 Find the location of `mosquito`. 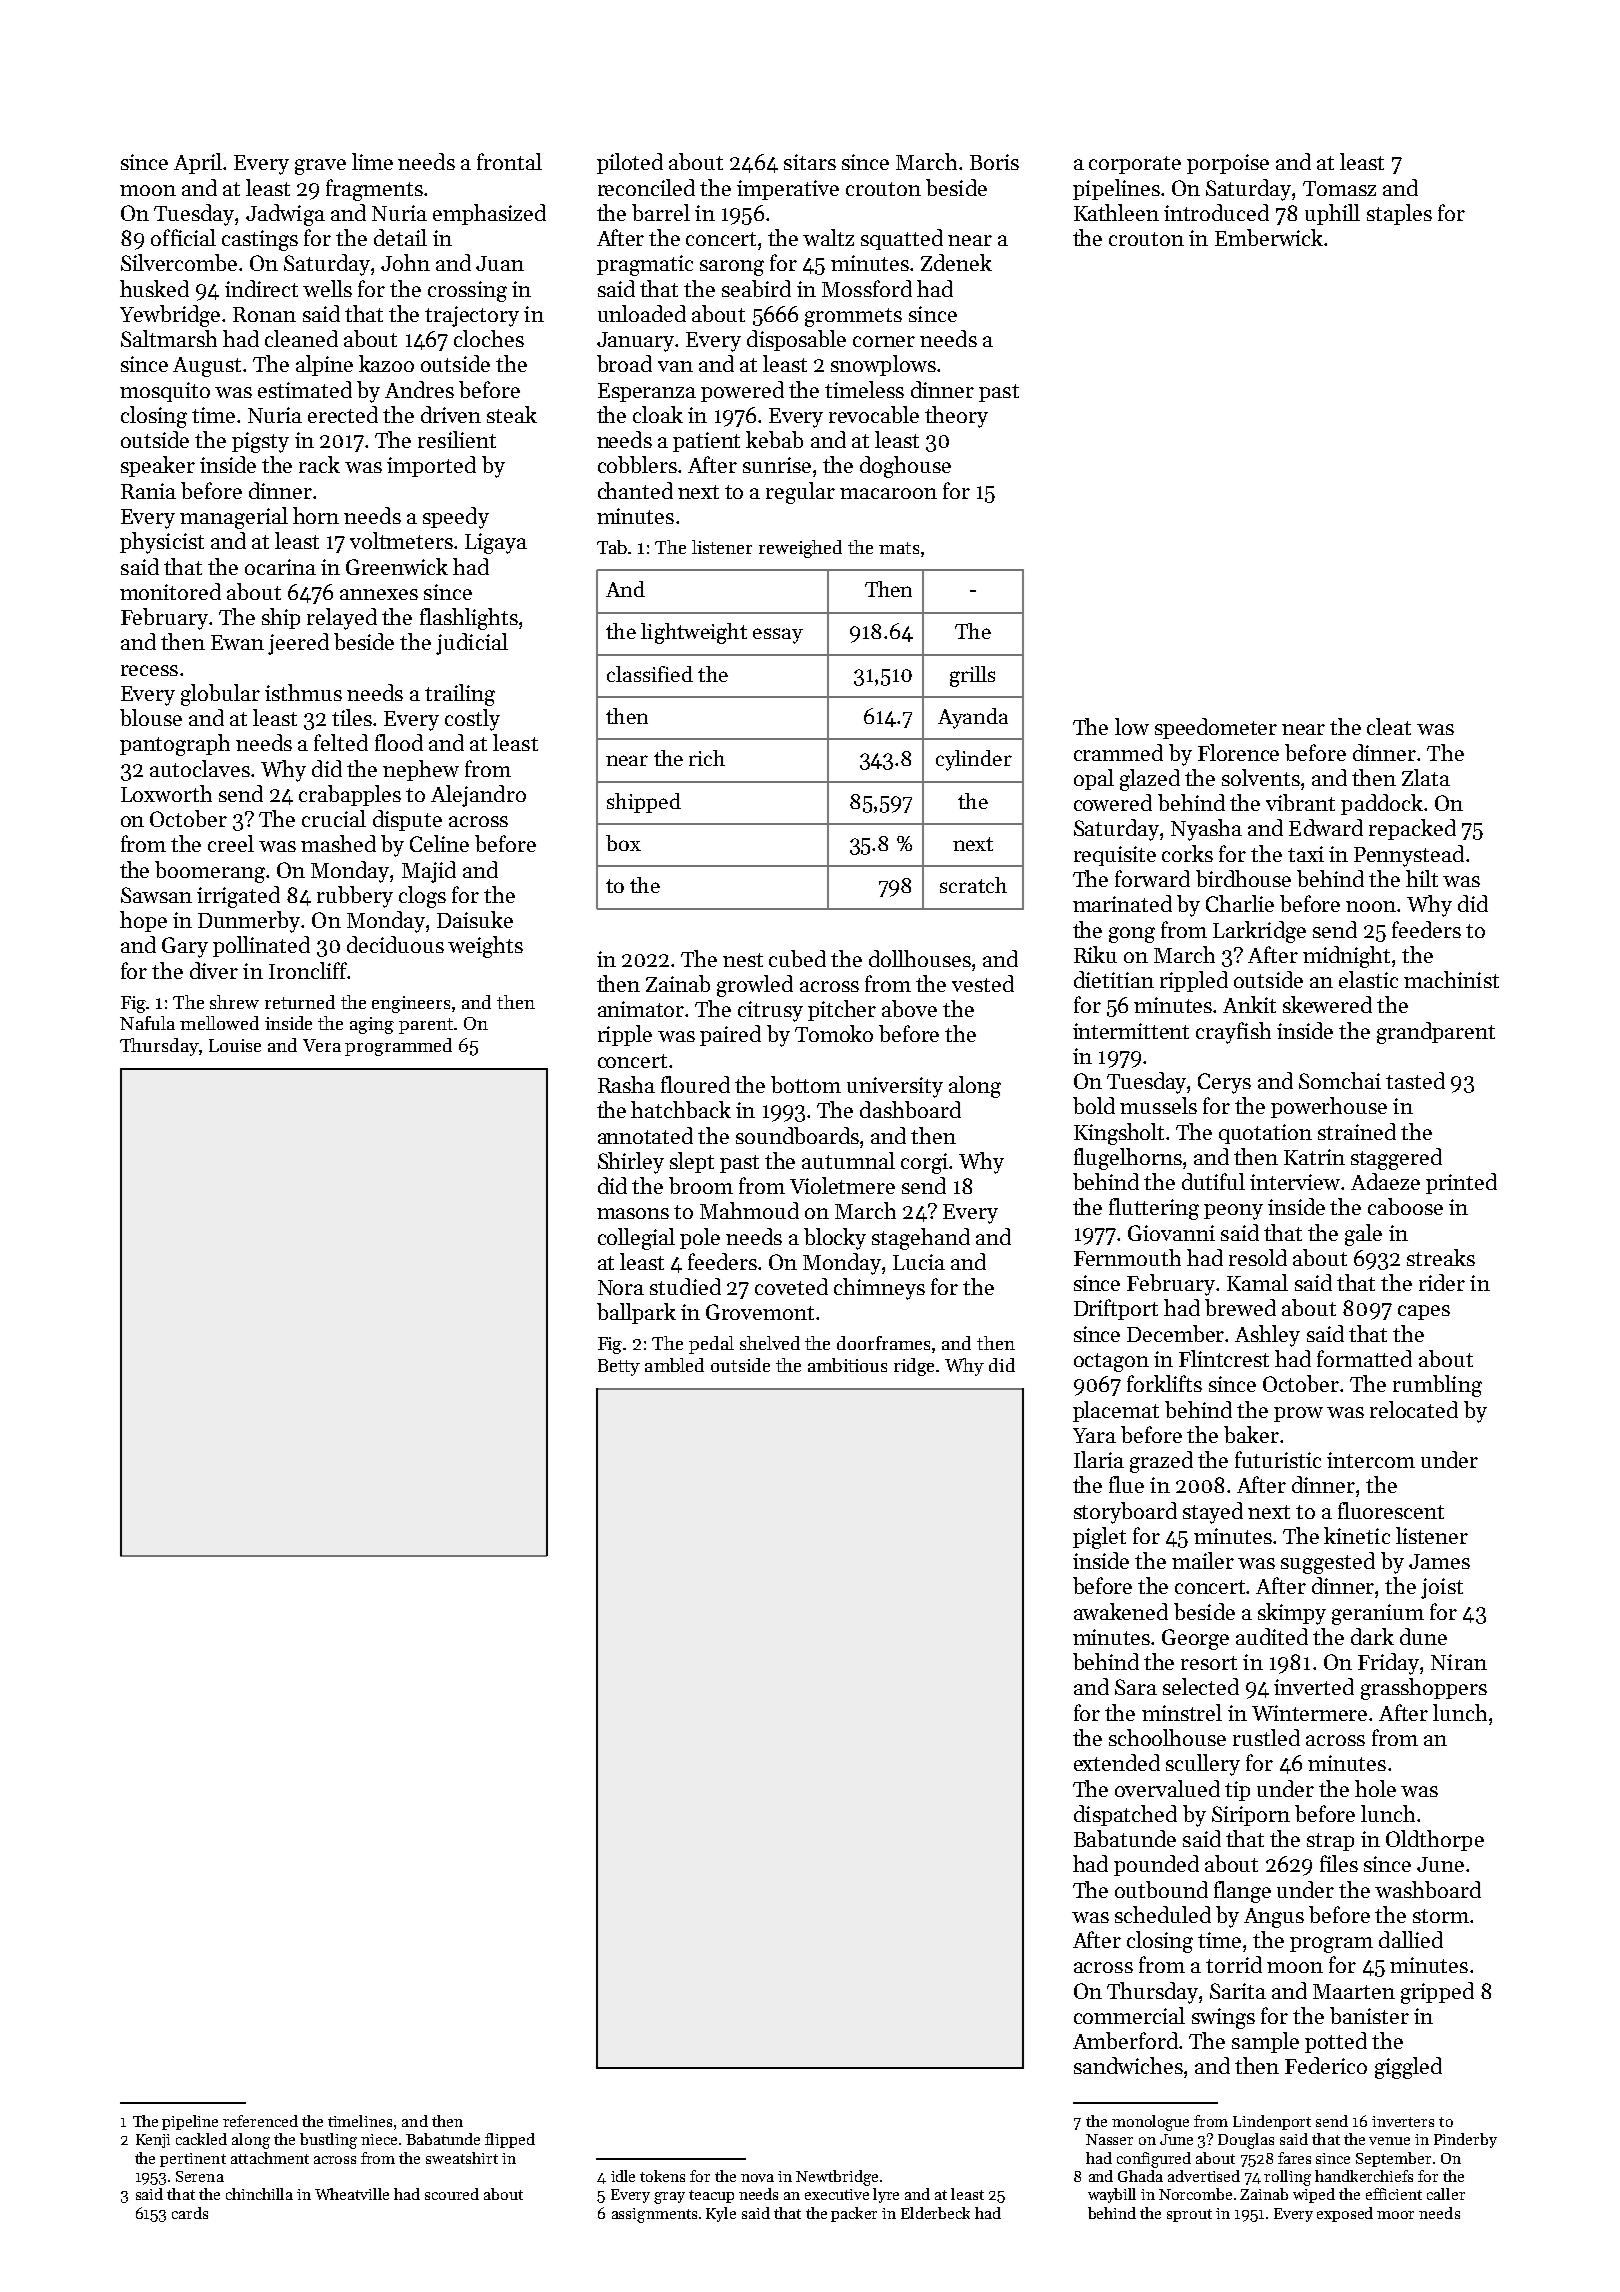

mosquito is located at coordinates (165, 392).
